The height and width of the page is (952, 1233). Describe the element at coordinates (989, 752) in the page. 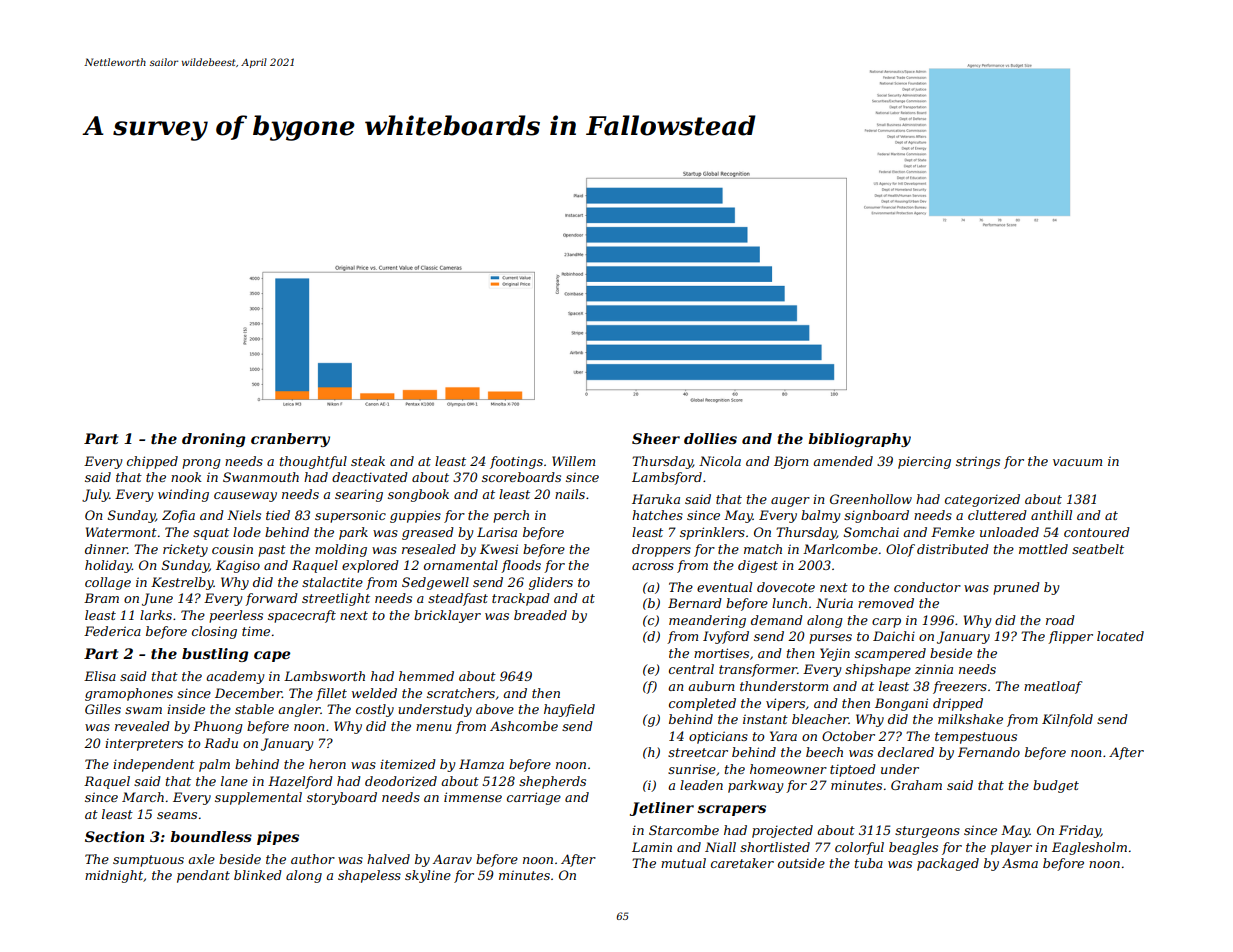

I see `Fernando` at that location.
